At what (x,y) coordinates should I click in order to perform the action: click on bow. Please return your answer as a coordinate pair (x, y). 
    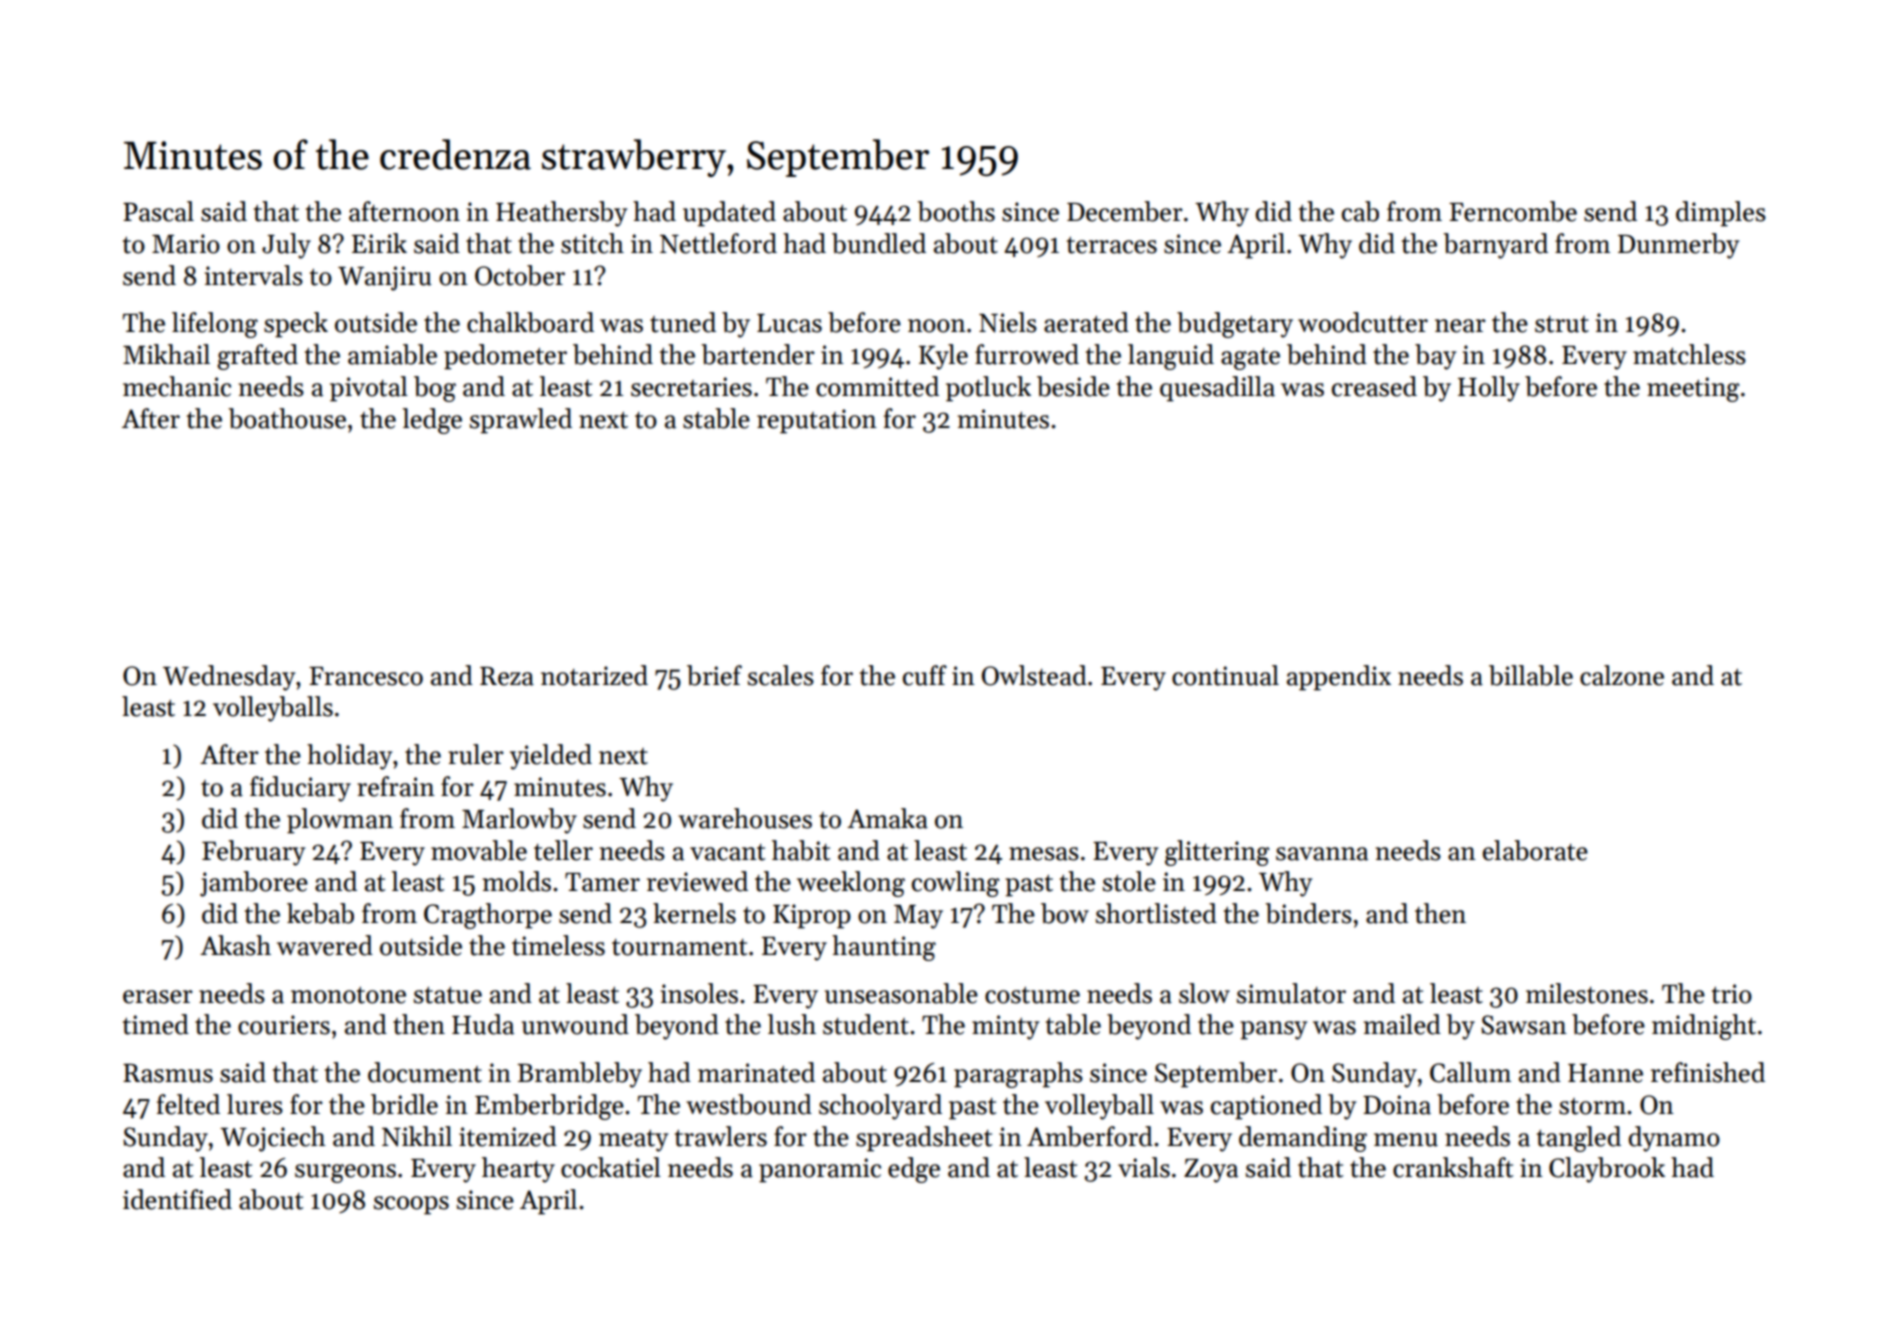
    Looking at the image, I should click on (1065, 913).
